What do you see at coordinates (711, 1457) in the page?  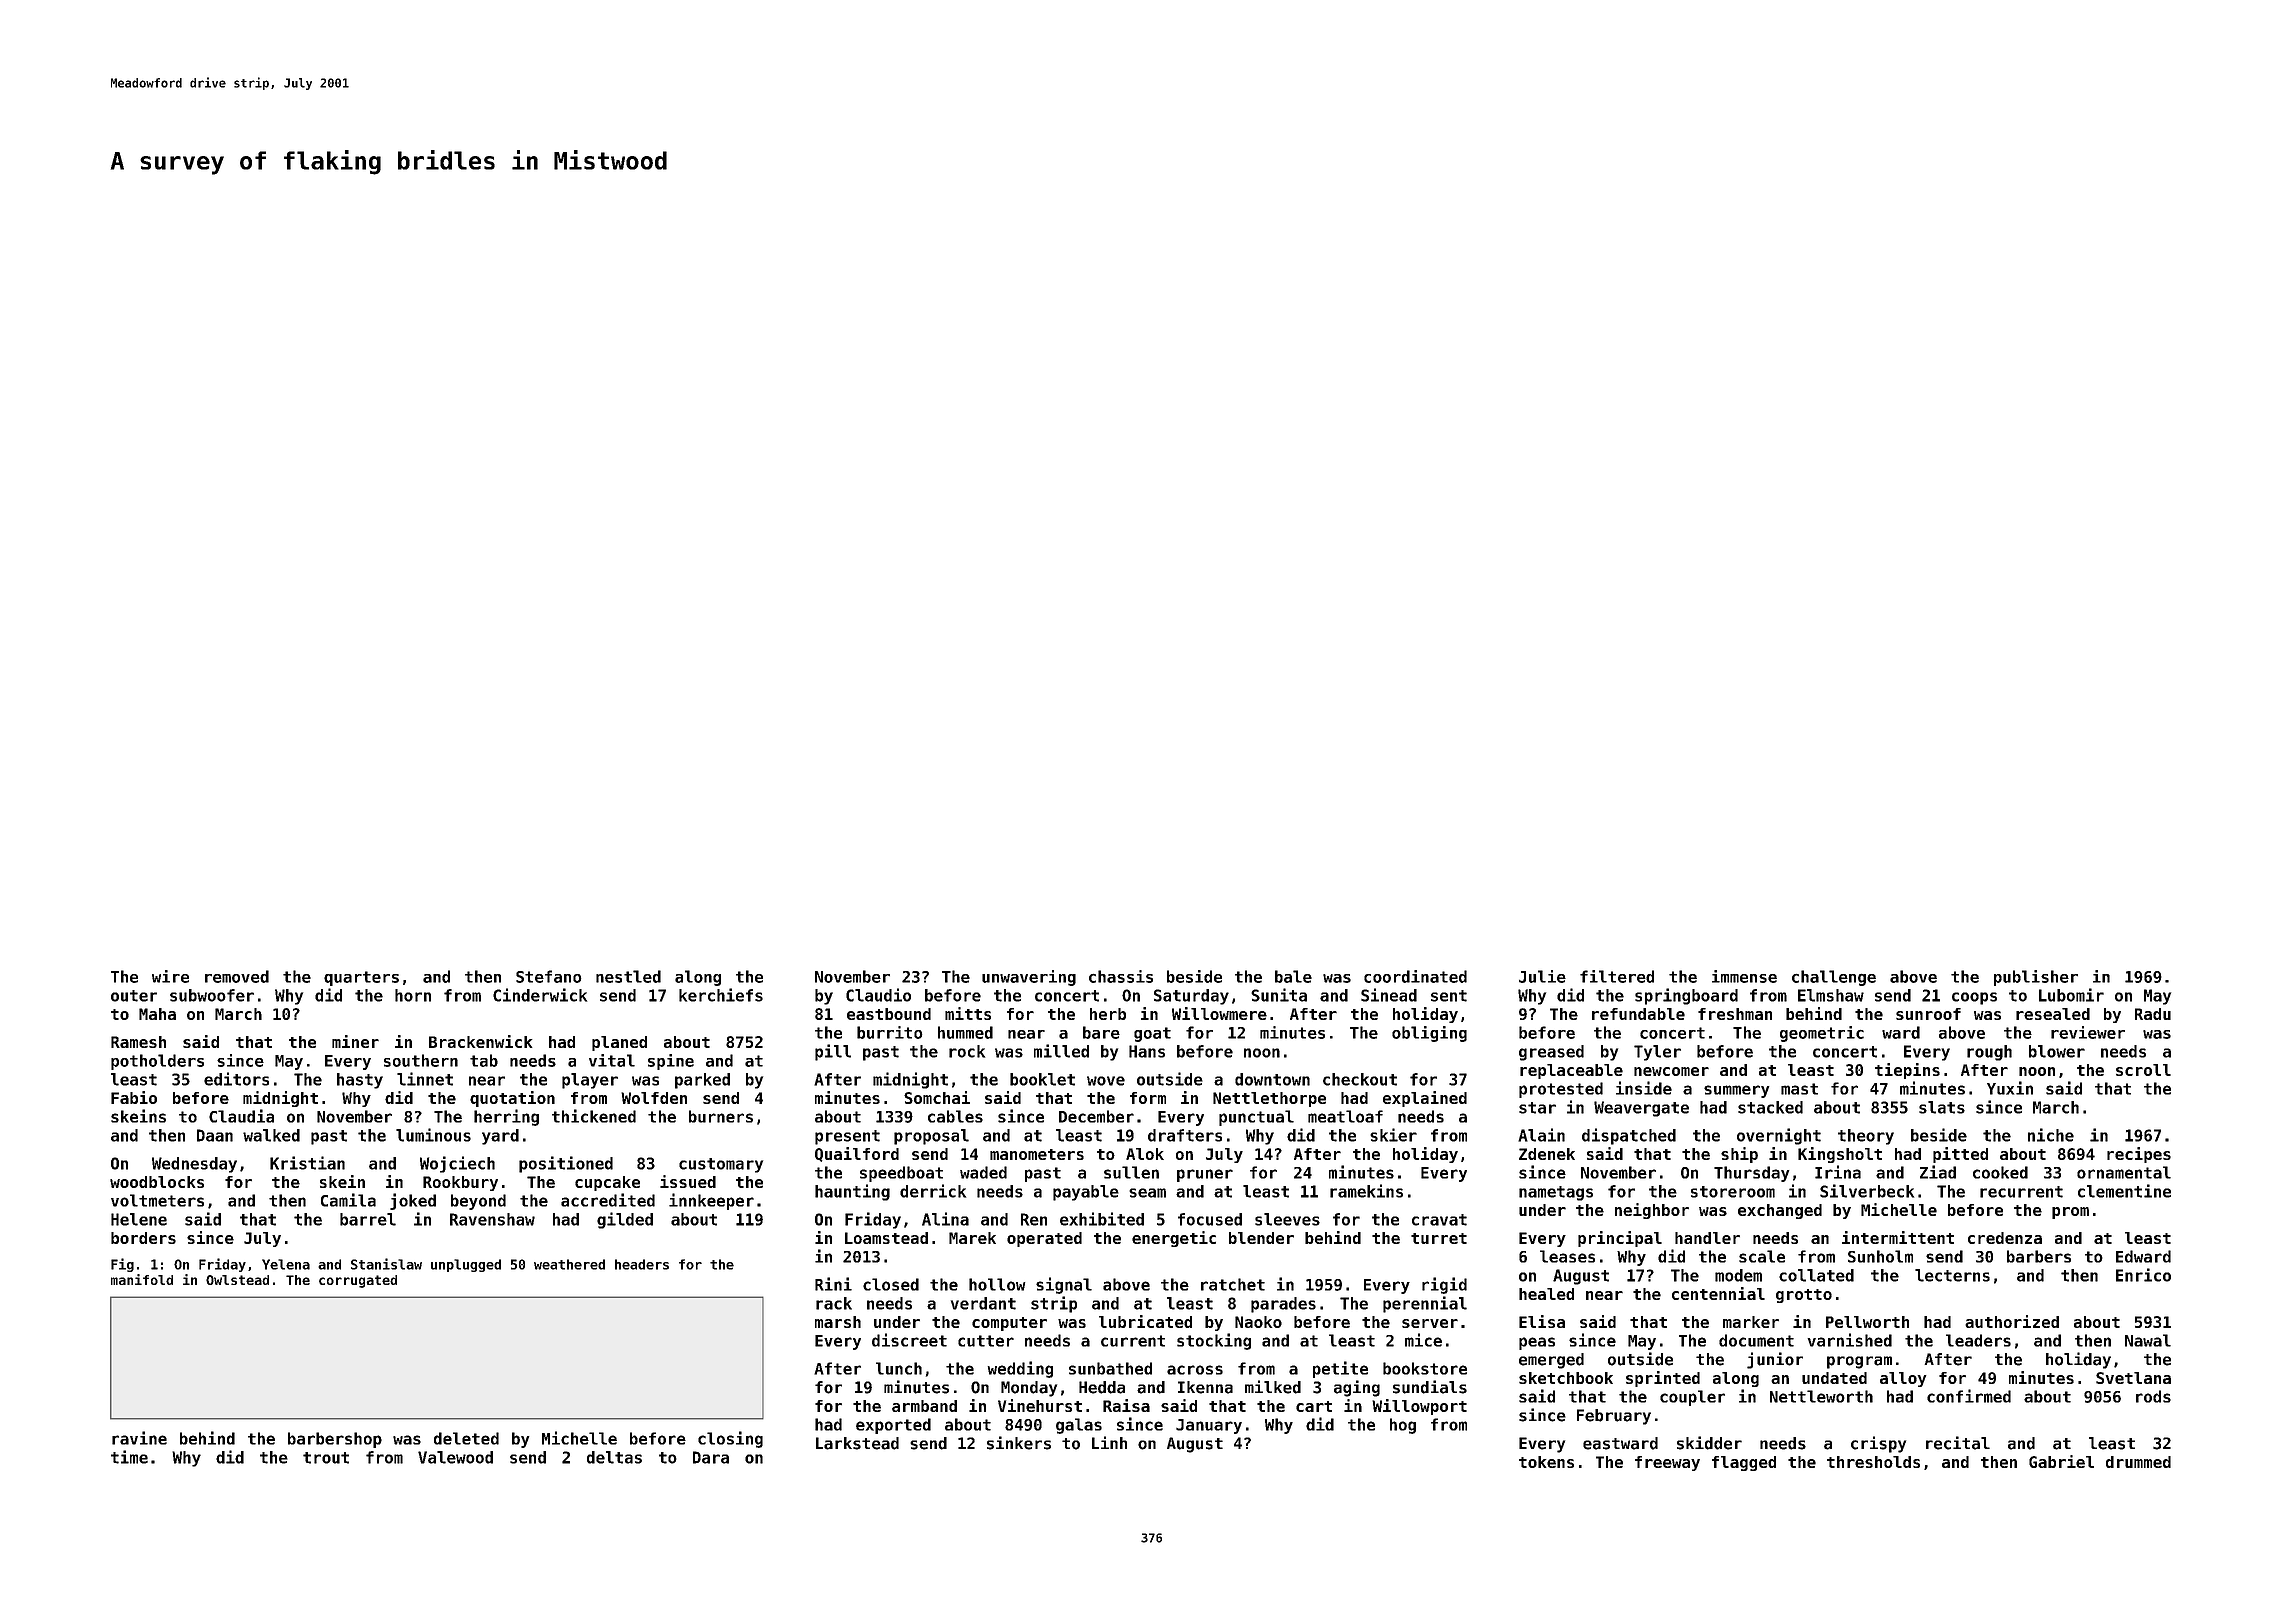 I see `Dara` at bounding box center [711, 1457].
